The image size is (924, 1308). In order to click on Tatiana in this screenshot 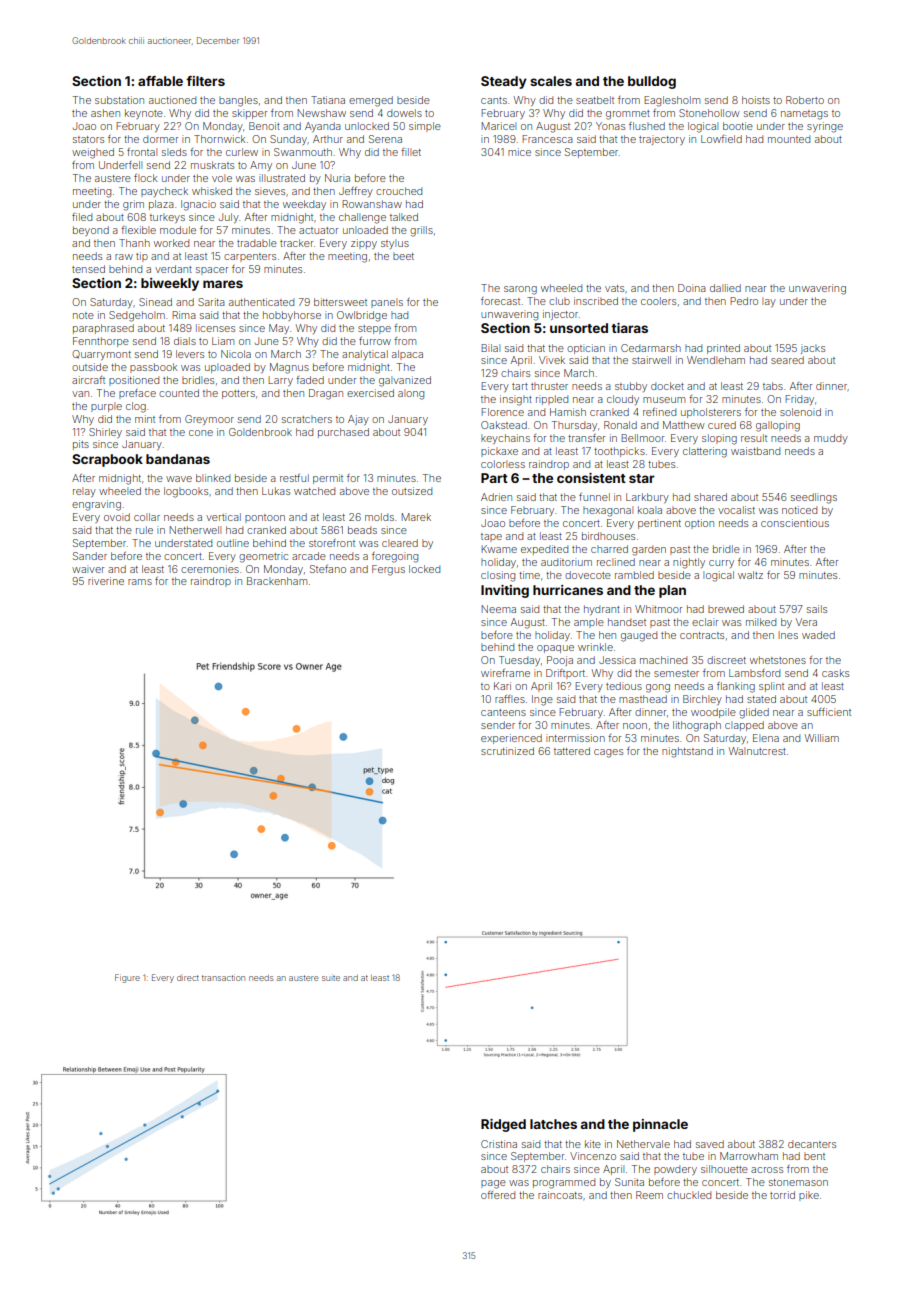, I will do `click(328, 100)`.
